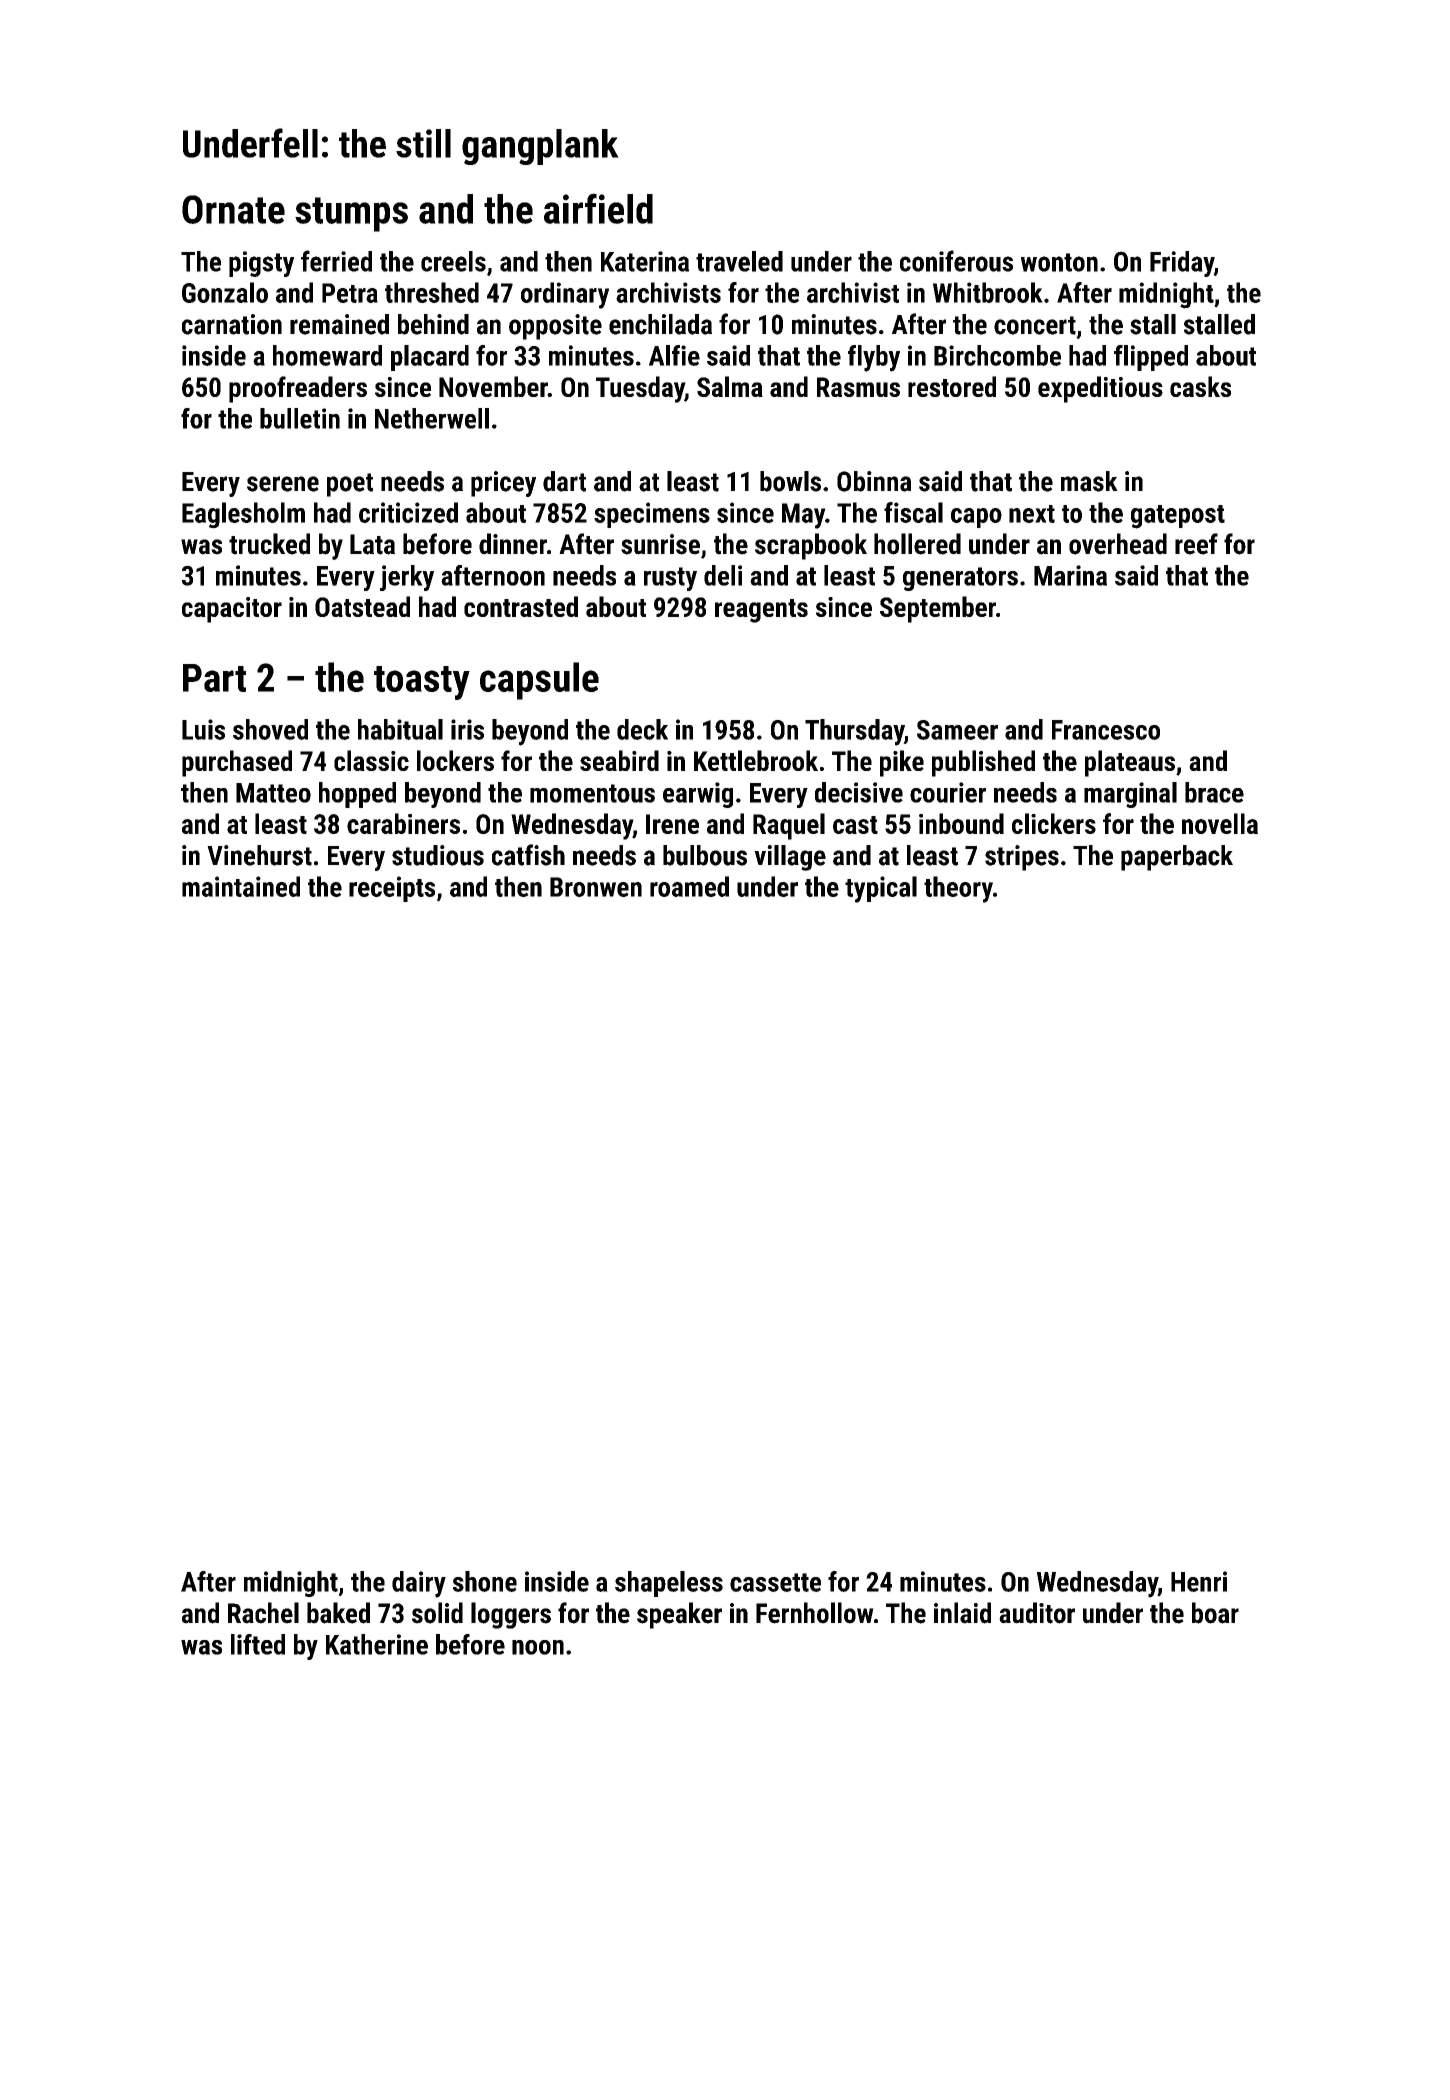 The width and height of the page is (1450, 2100). What do you see at coordinates (233, 209) in the page?
I see `Ornate` at bounding box center [233, 209].
